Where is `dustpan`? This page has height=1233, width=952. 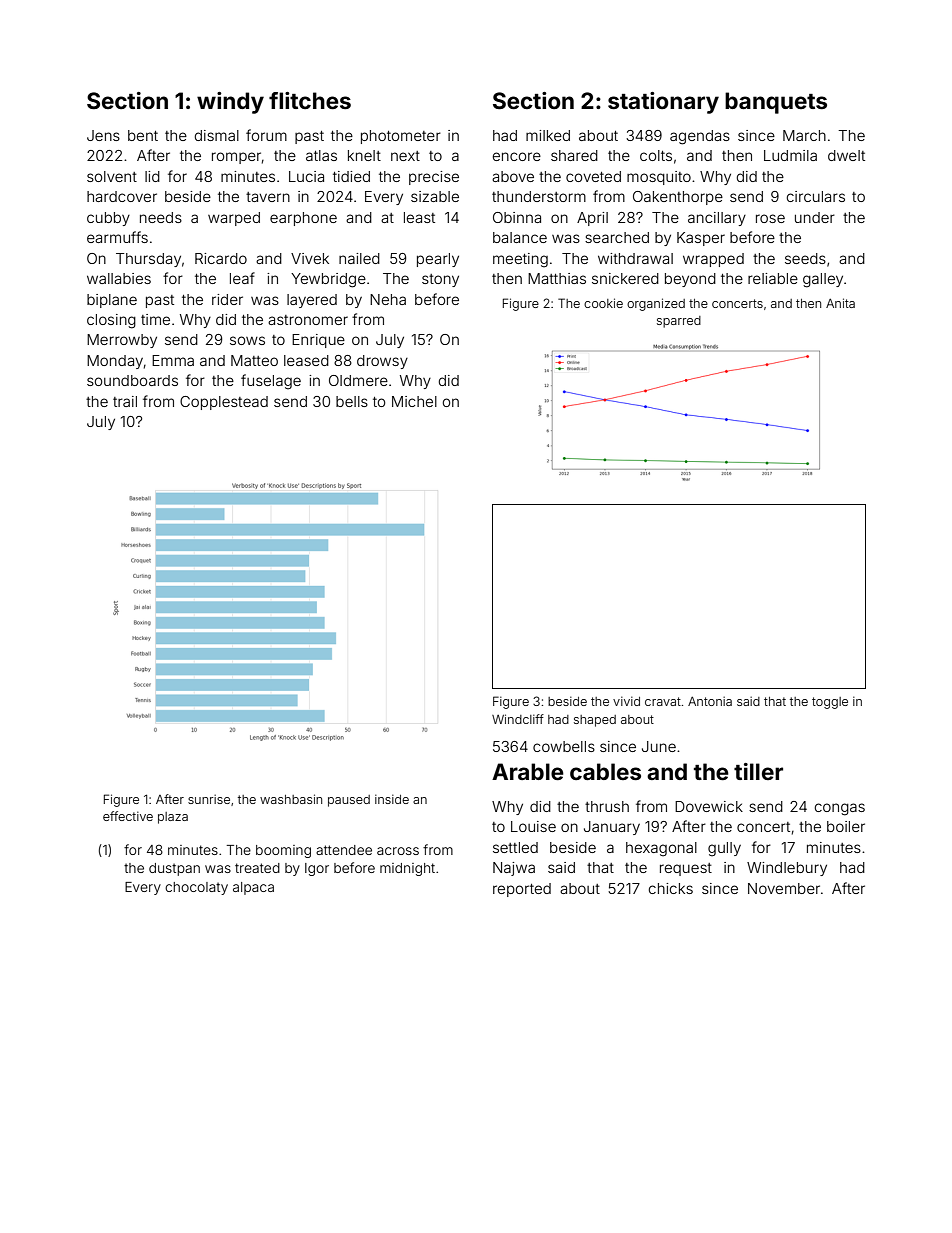 dustpan is located at coordinates (174, 869).
